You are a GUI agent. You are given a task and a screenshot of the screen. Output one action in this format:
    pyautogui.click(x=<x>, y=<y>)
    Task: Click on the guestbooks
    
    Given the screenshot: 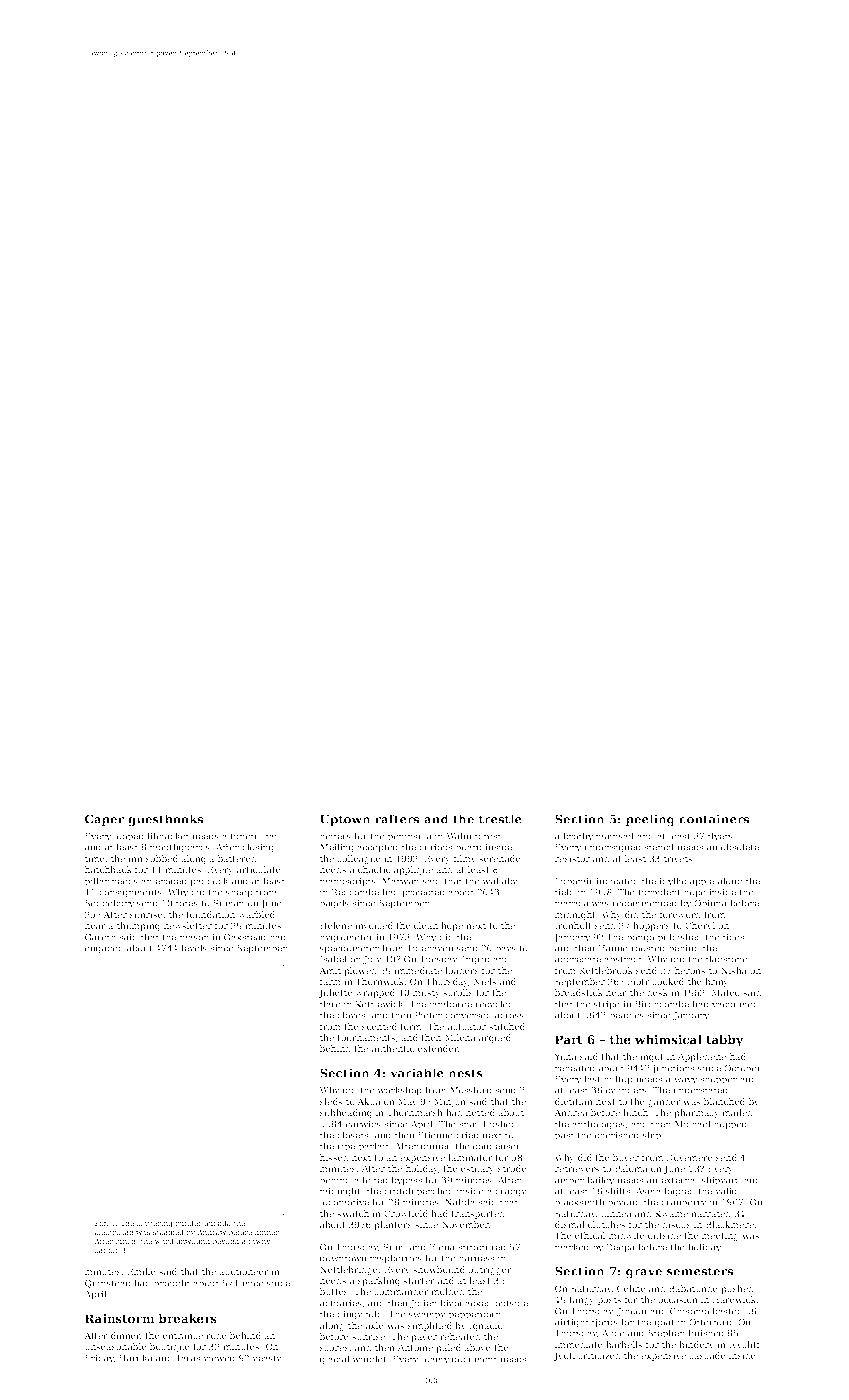 What is the action you would take?
    pyautogui.click(x=165, y=820)
